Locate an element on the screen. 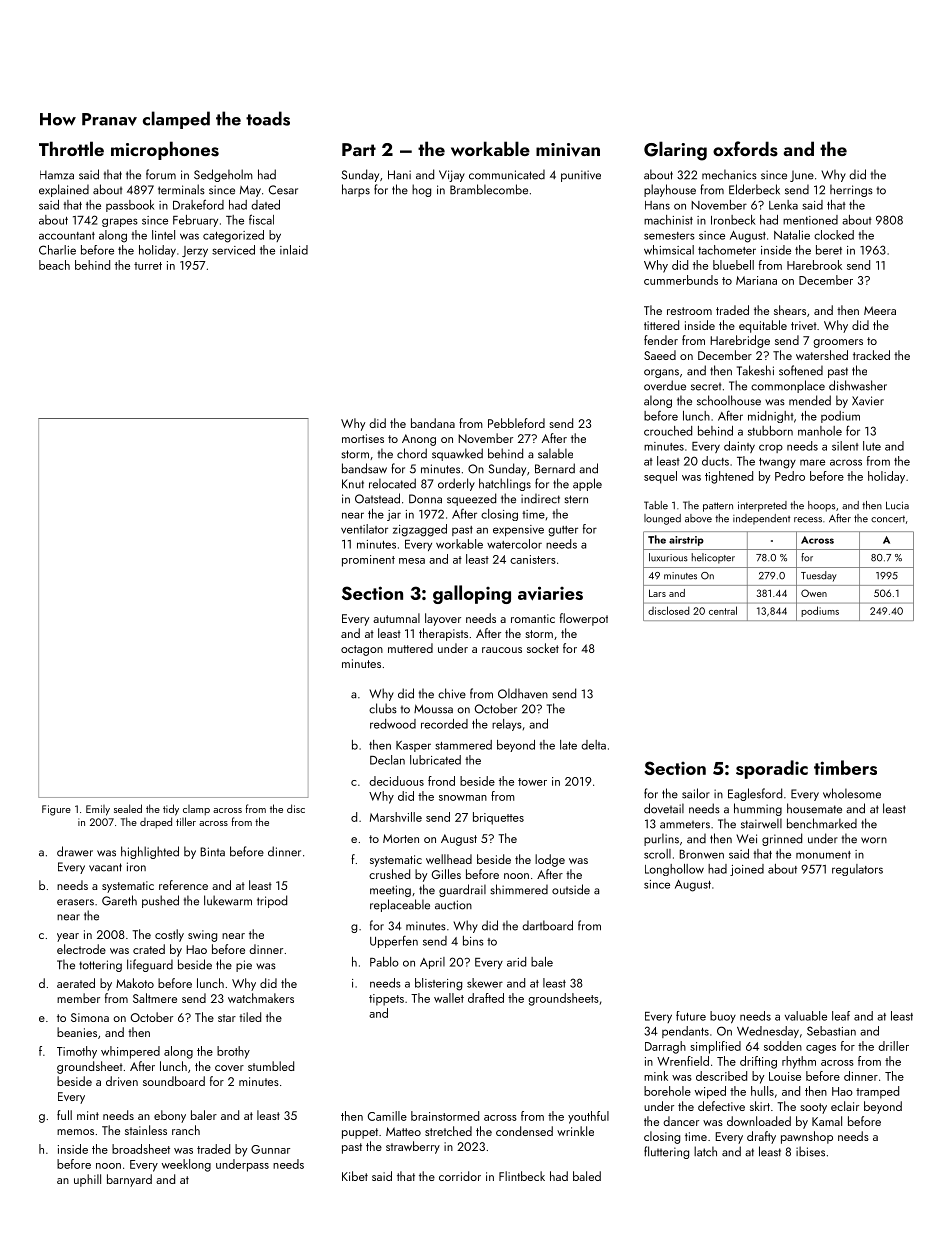 Image resolution: width=952 pixels, height=1233 pixels. semesters is located at coordinates (669, 236).
